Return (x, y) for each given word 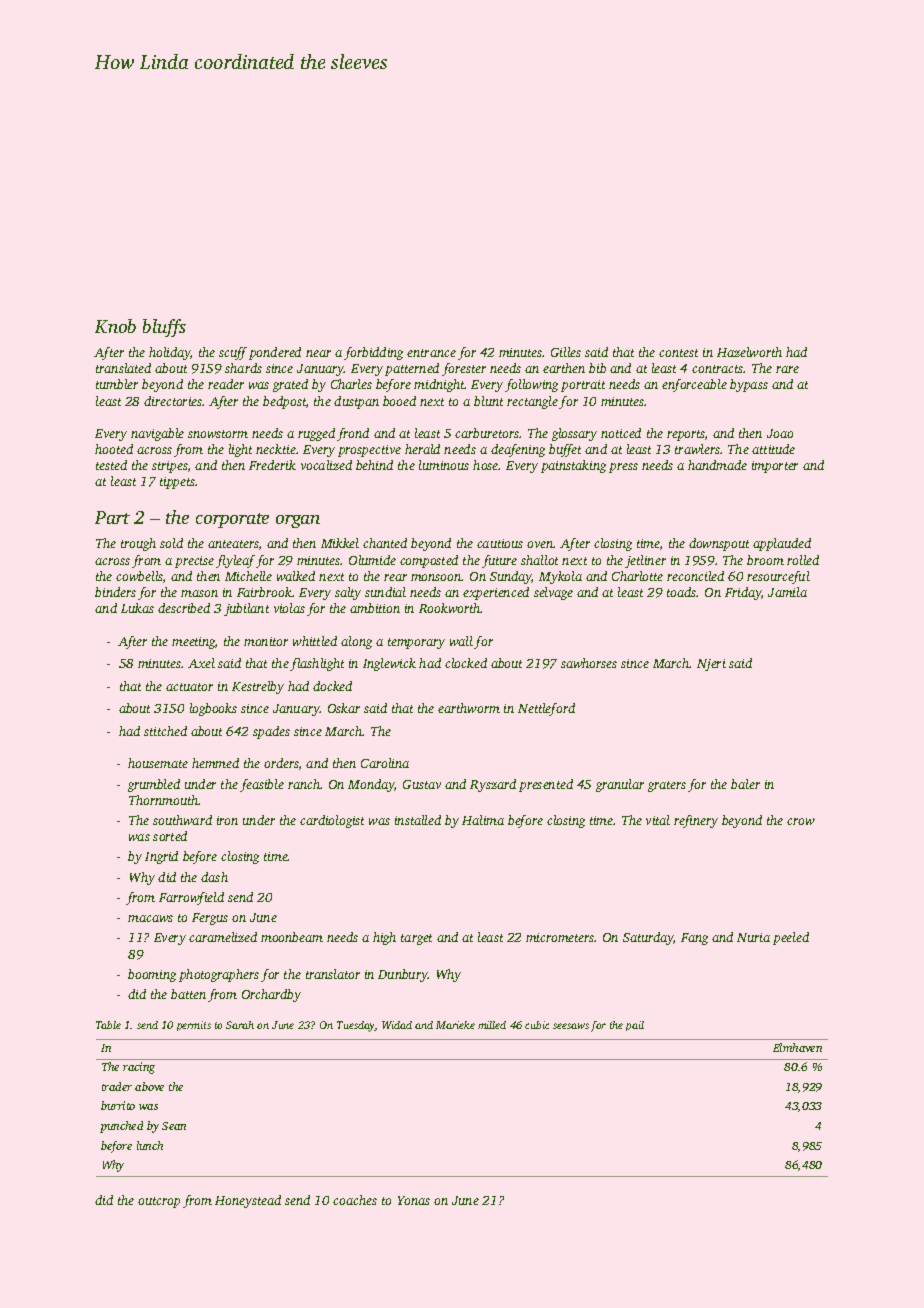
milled (492, 1025)
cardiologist (332, 821)
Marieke (455, 1025)
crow (801, 821)
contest (678, 353)
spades (271, 732)
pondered (275, 353)
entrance (431, 353)
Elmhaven (797, 1047)
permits (194, 1026)
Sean (174, 1126)
